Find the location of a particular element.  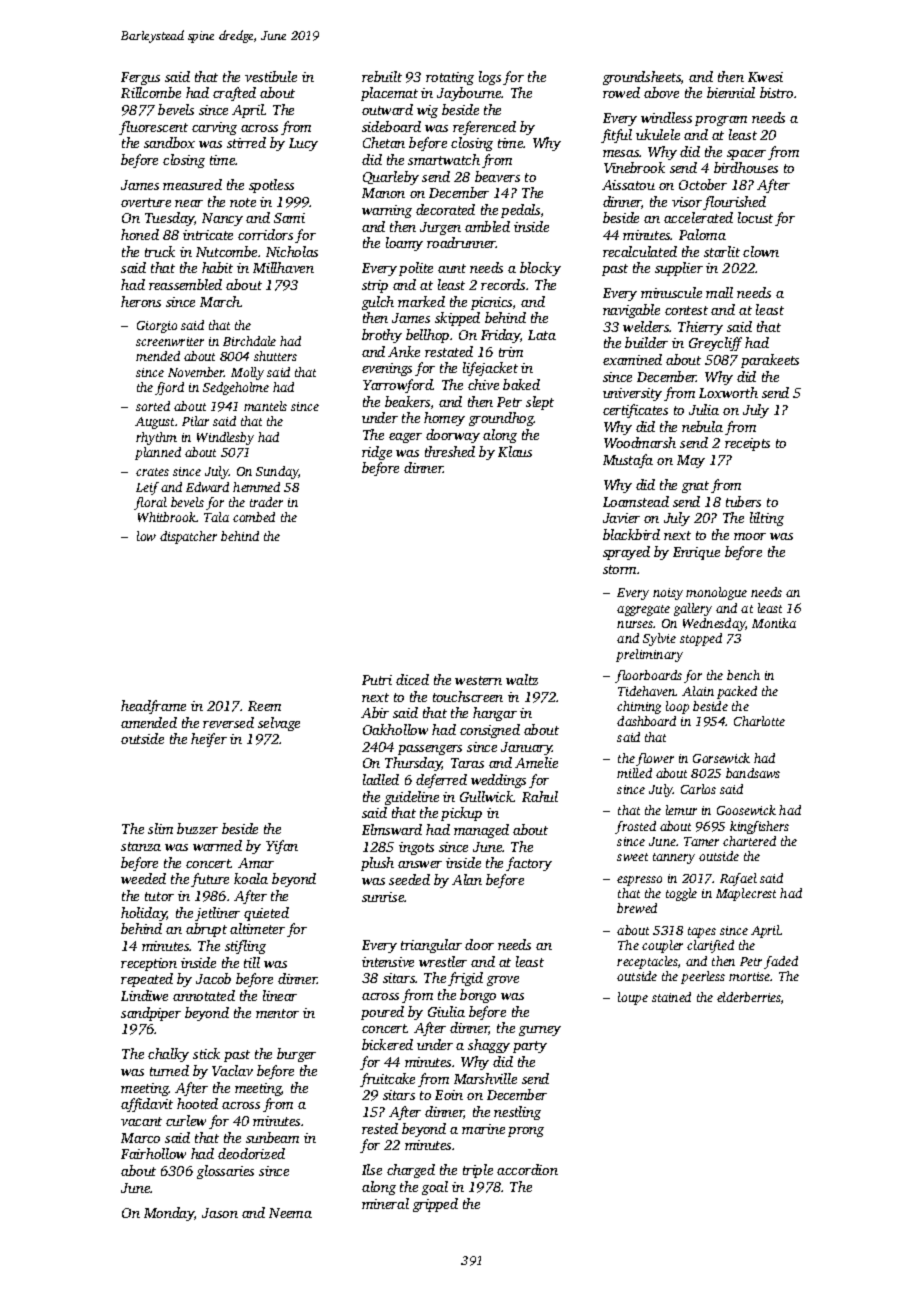

October is located at coordinates (703, 184).
